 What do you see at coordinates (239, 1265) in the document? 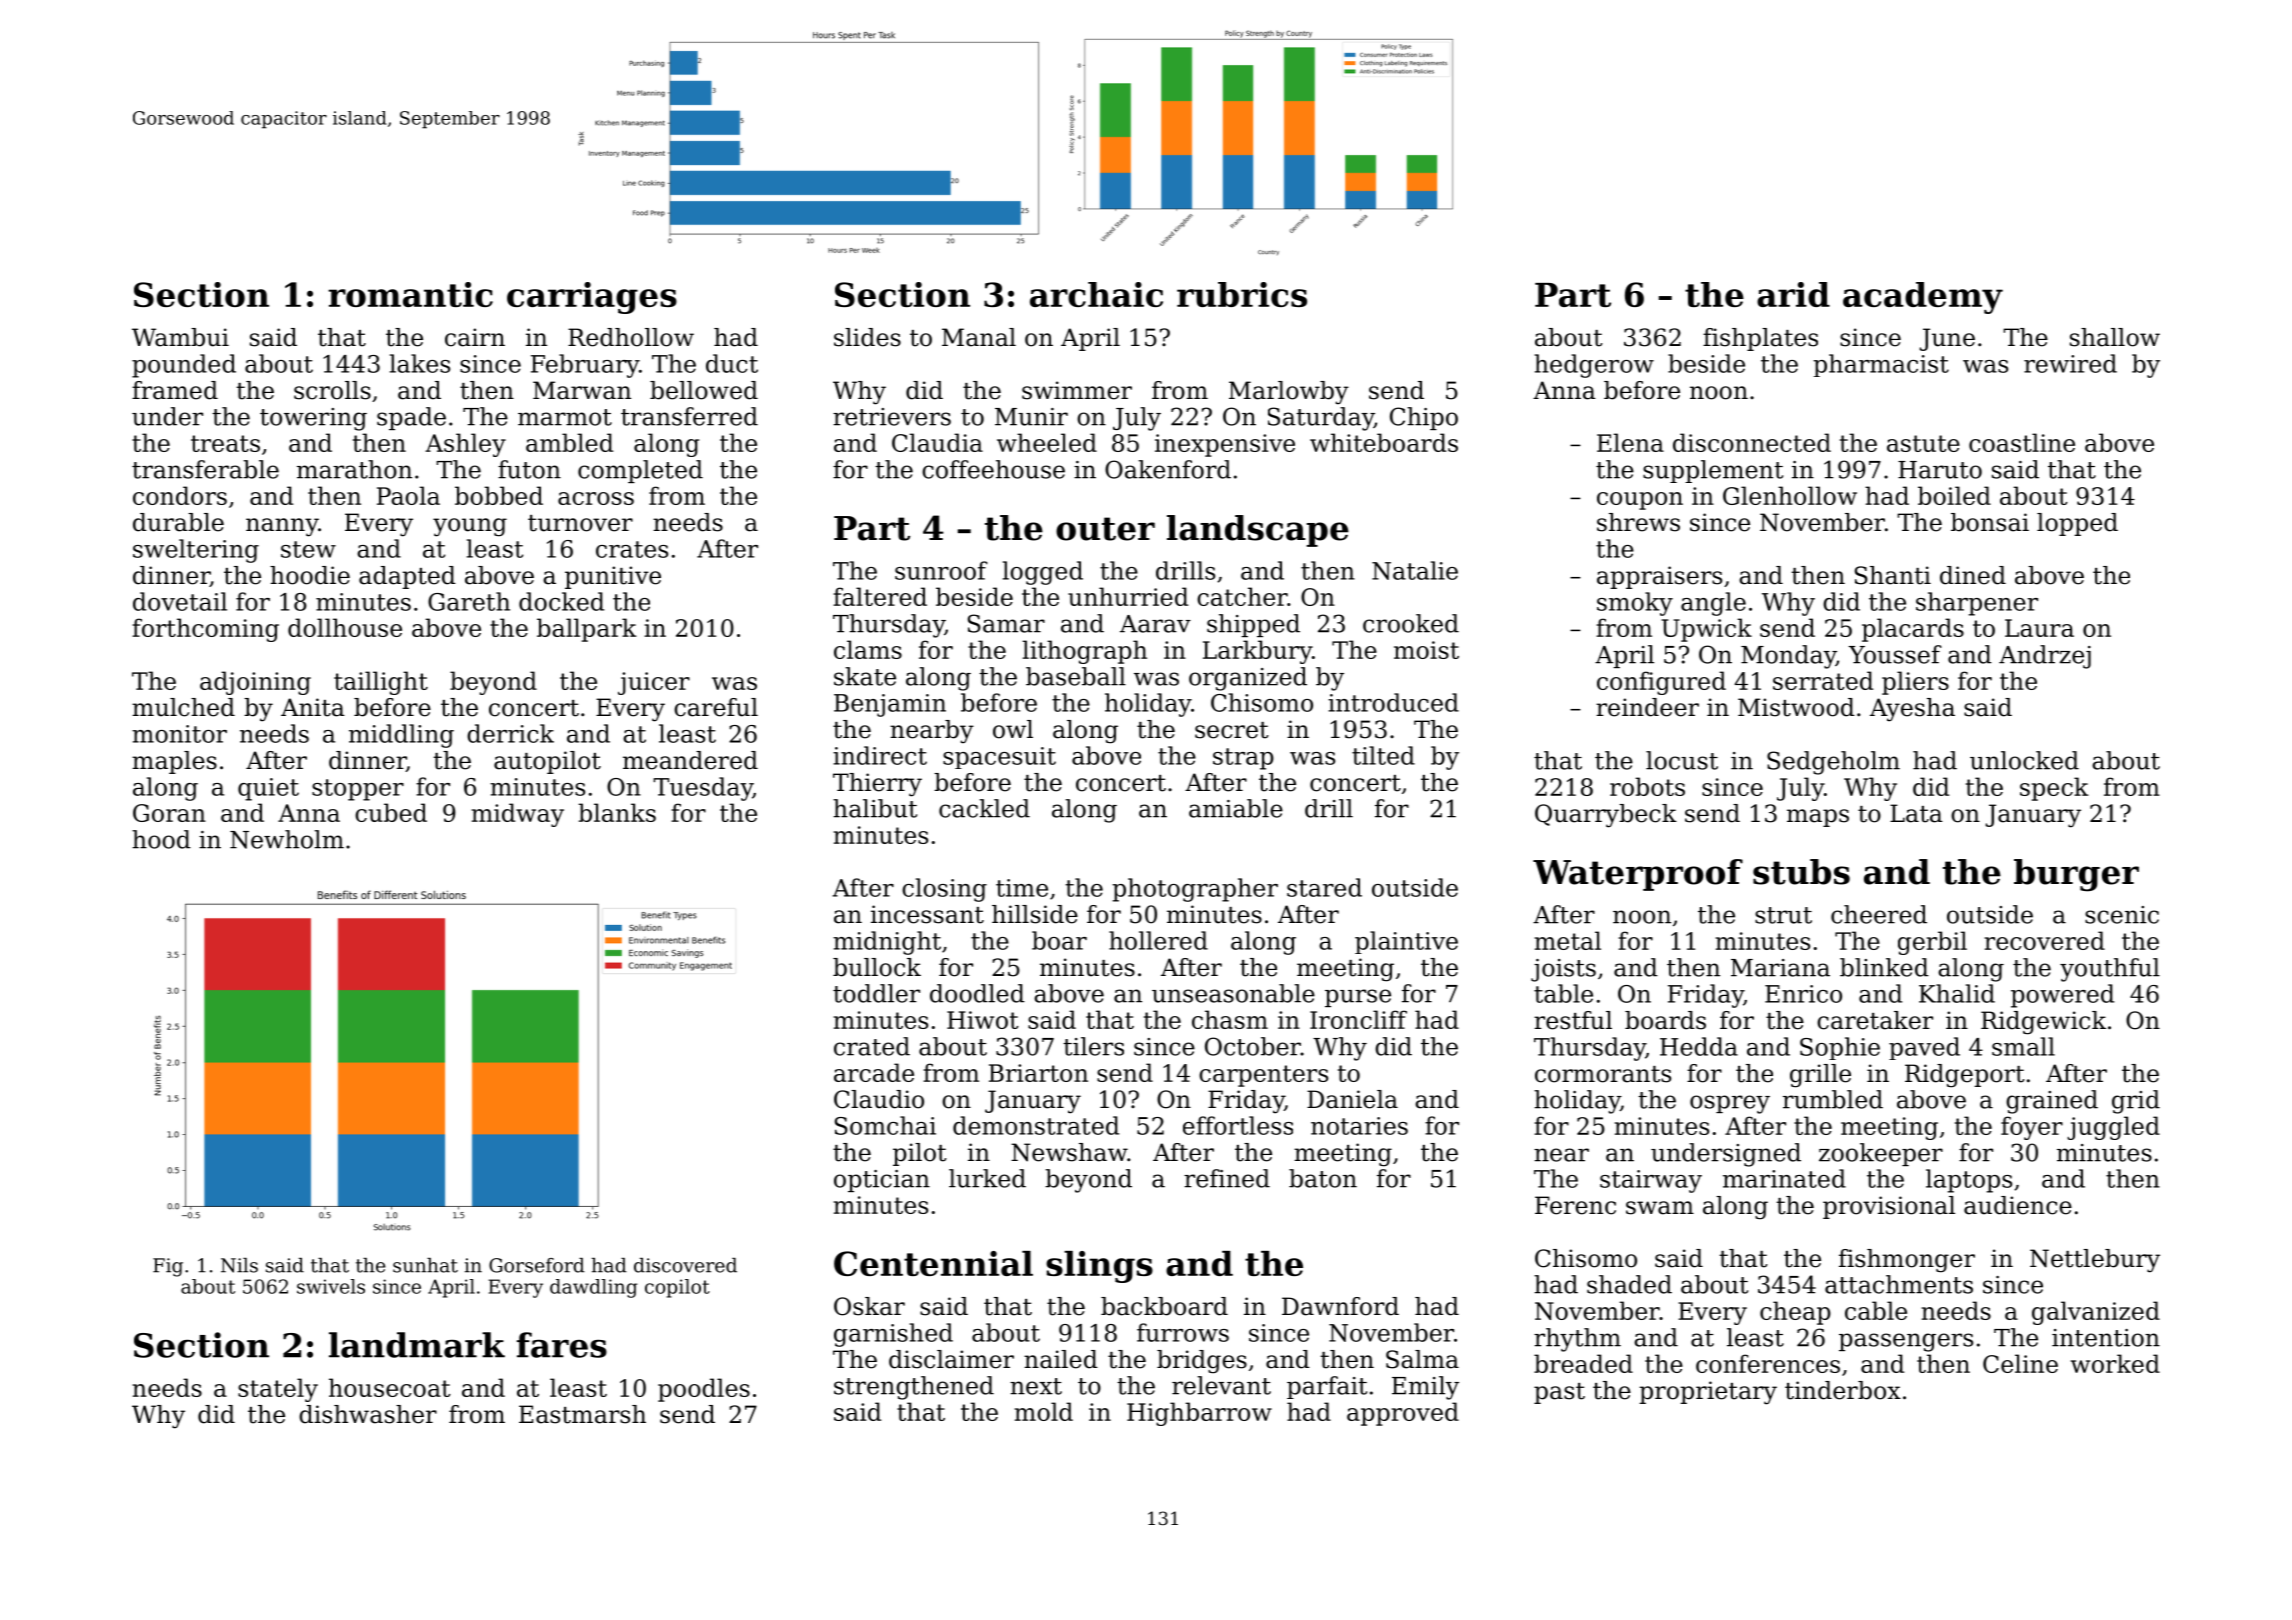
I see `Nils` at bounding box center [239, 1265].
